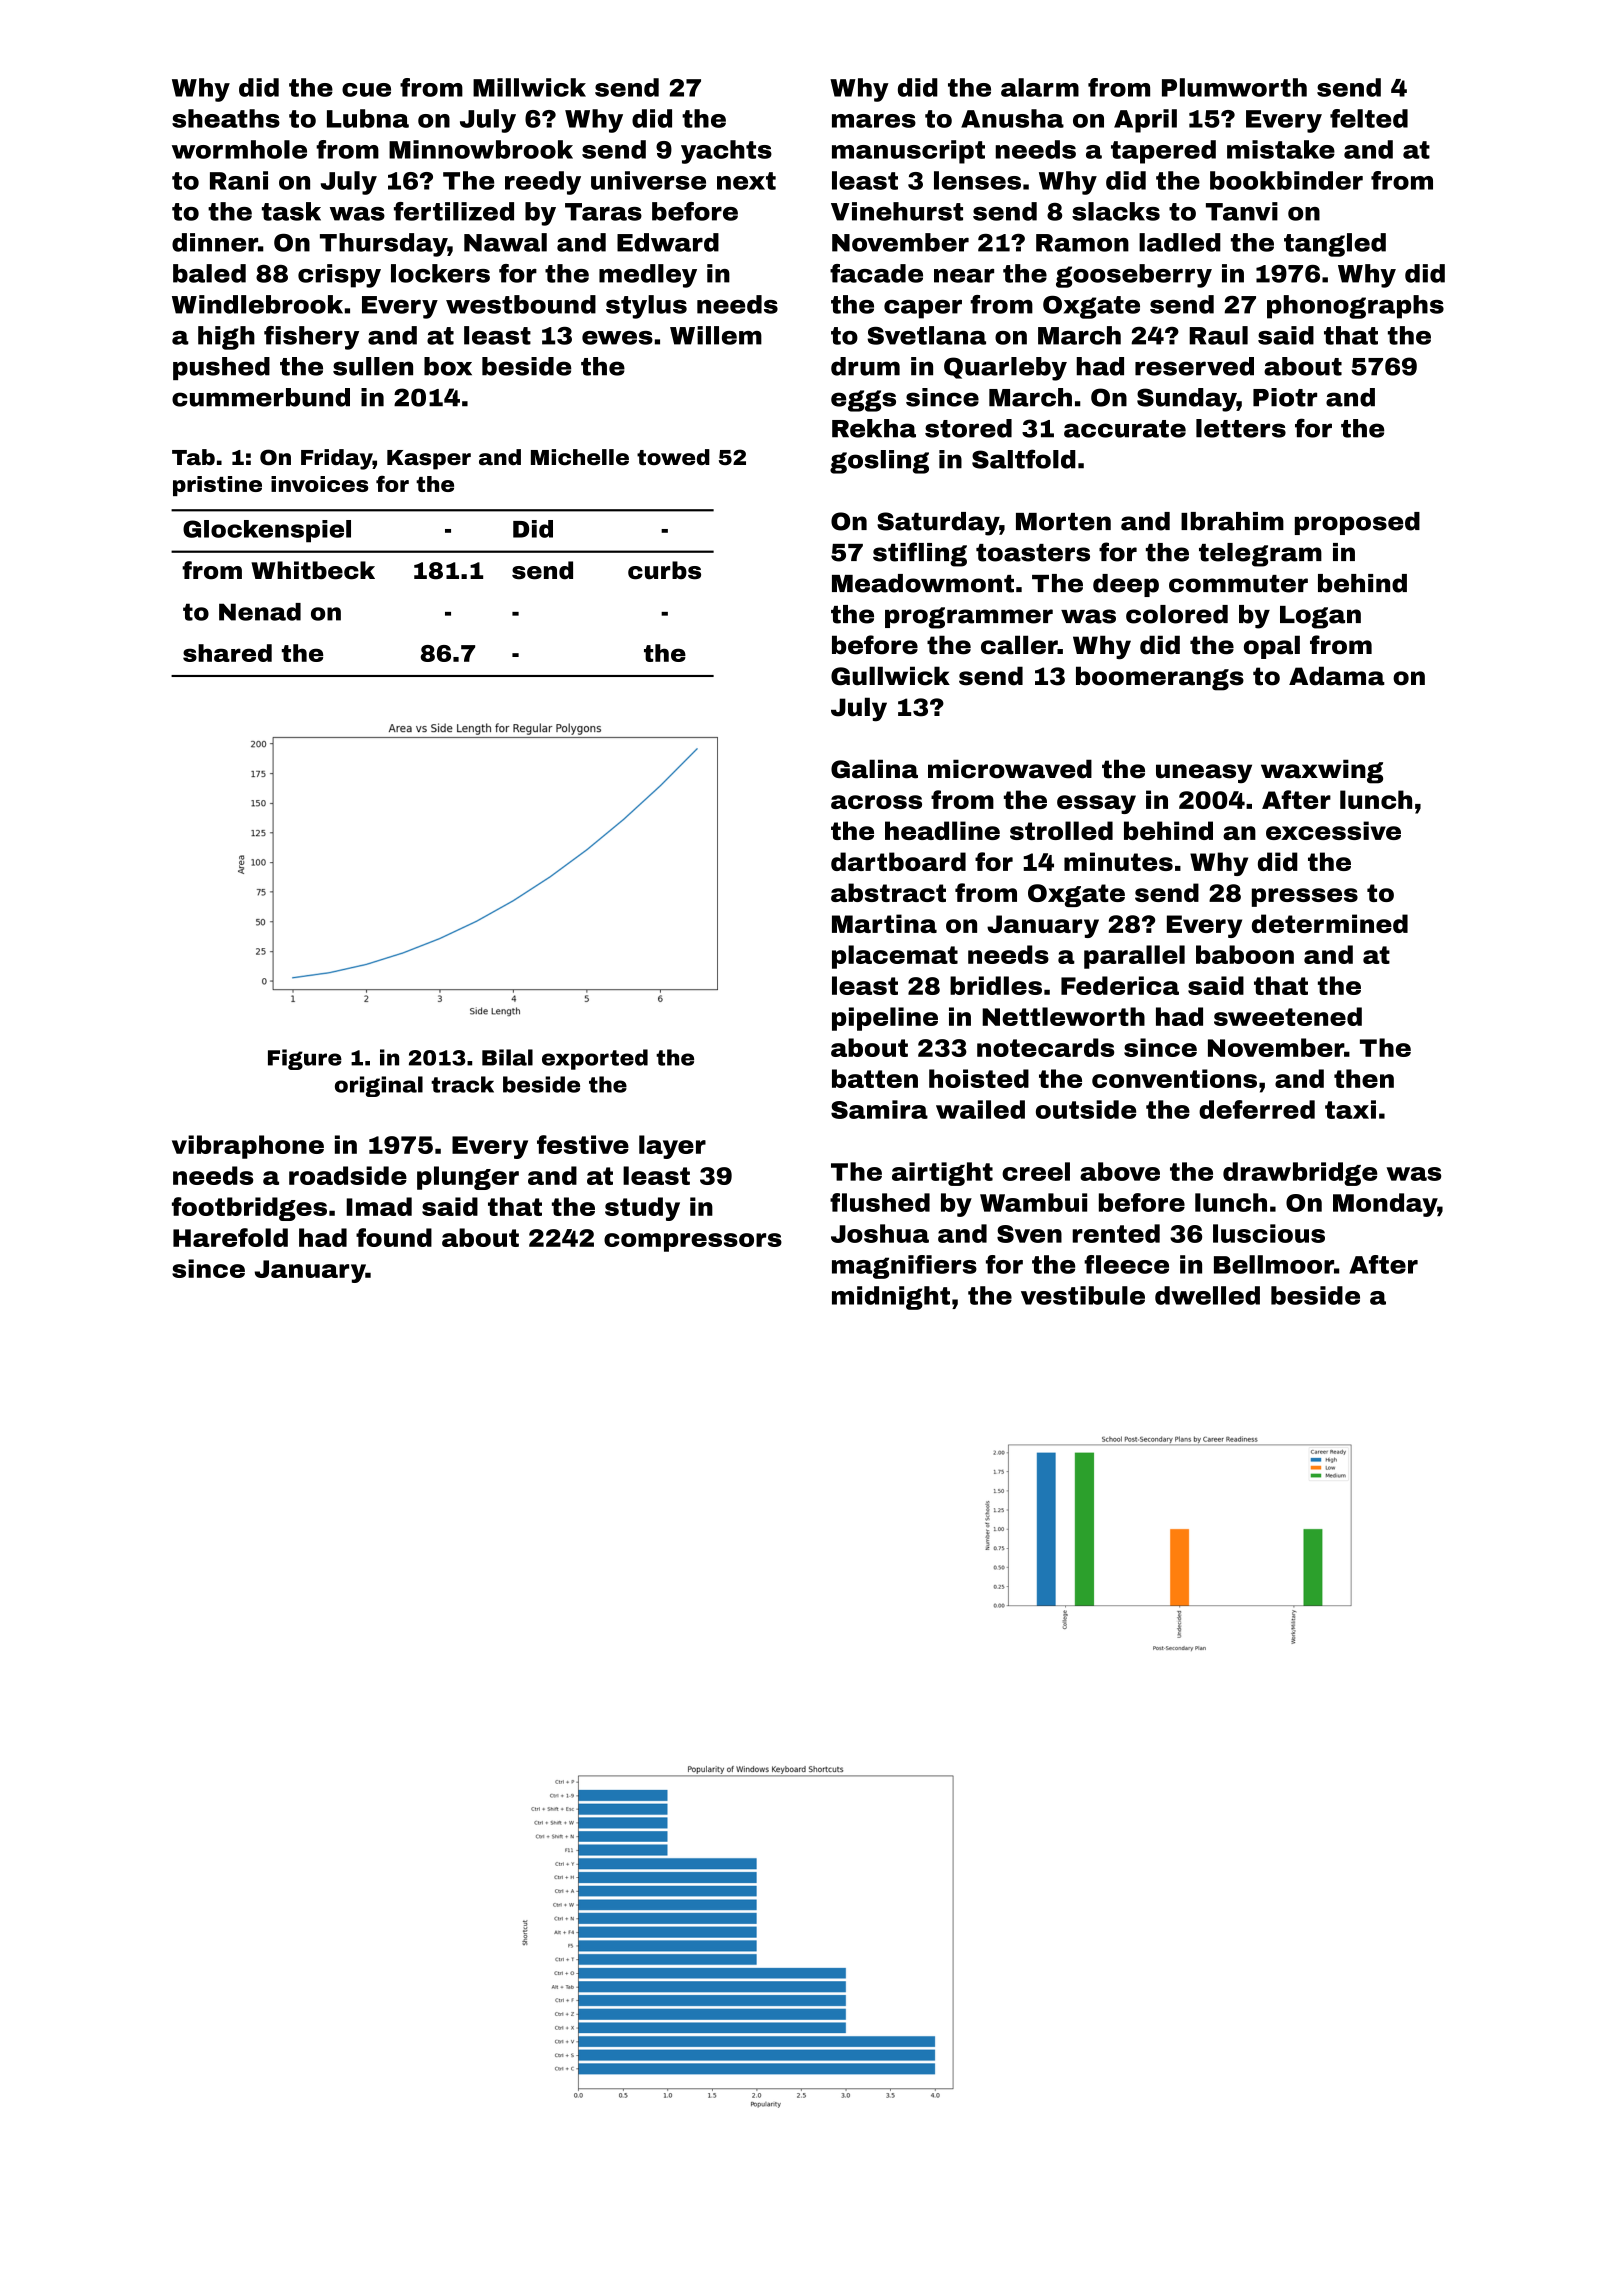  What do you see at coordinates (529, 87) in the screenshot?
I see `Millwick` at bounding box center [529, 87].
